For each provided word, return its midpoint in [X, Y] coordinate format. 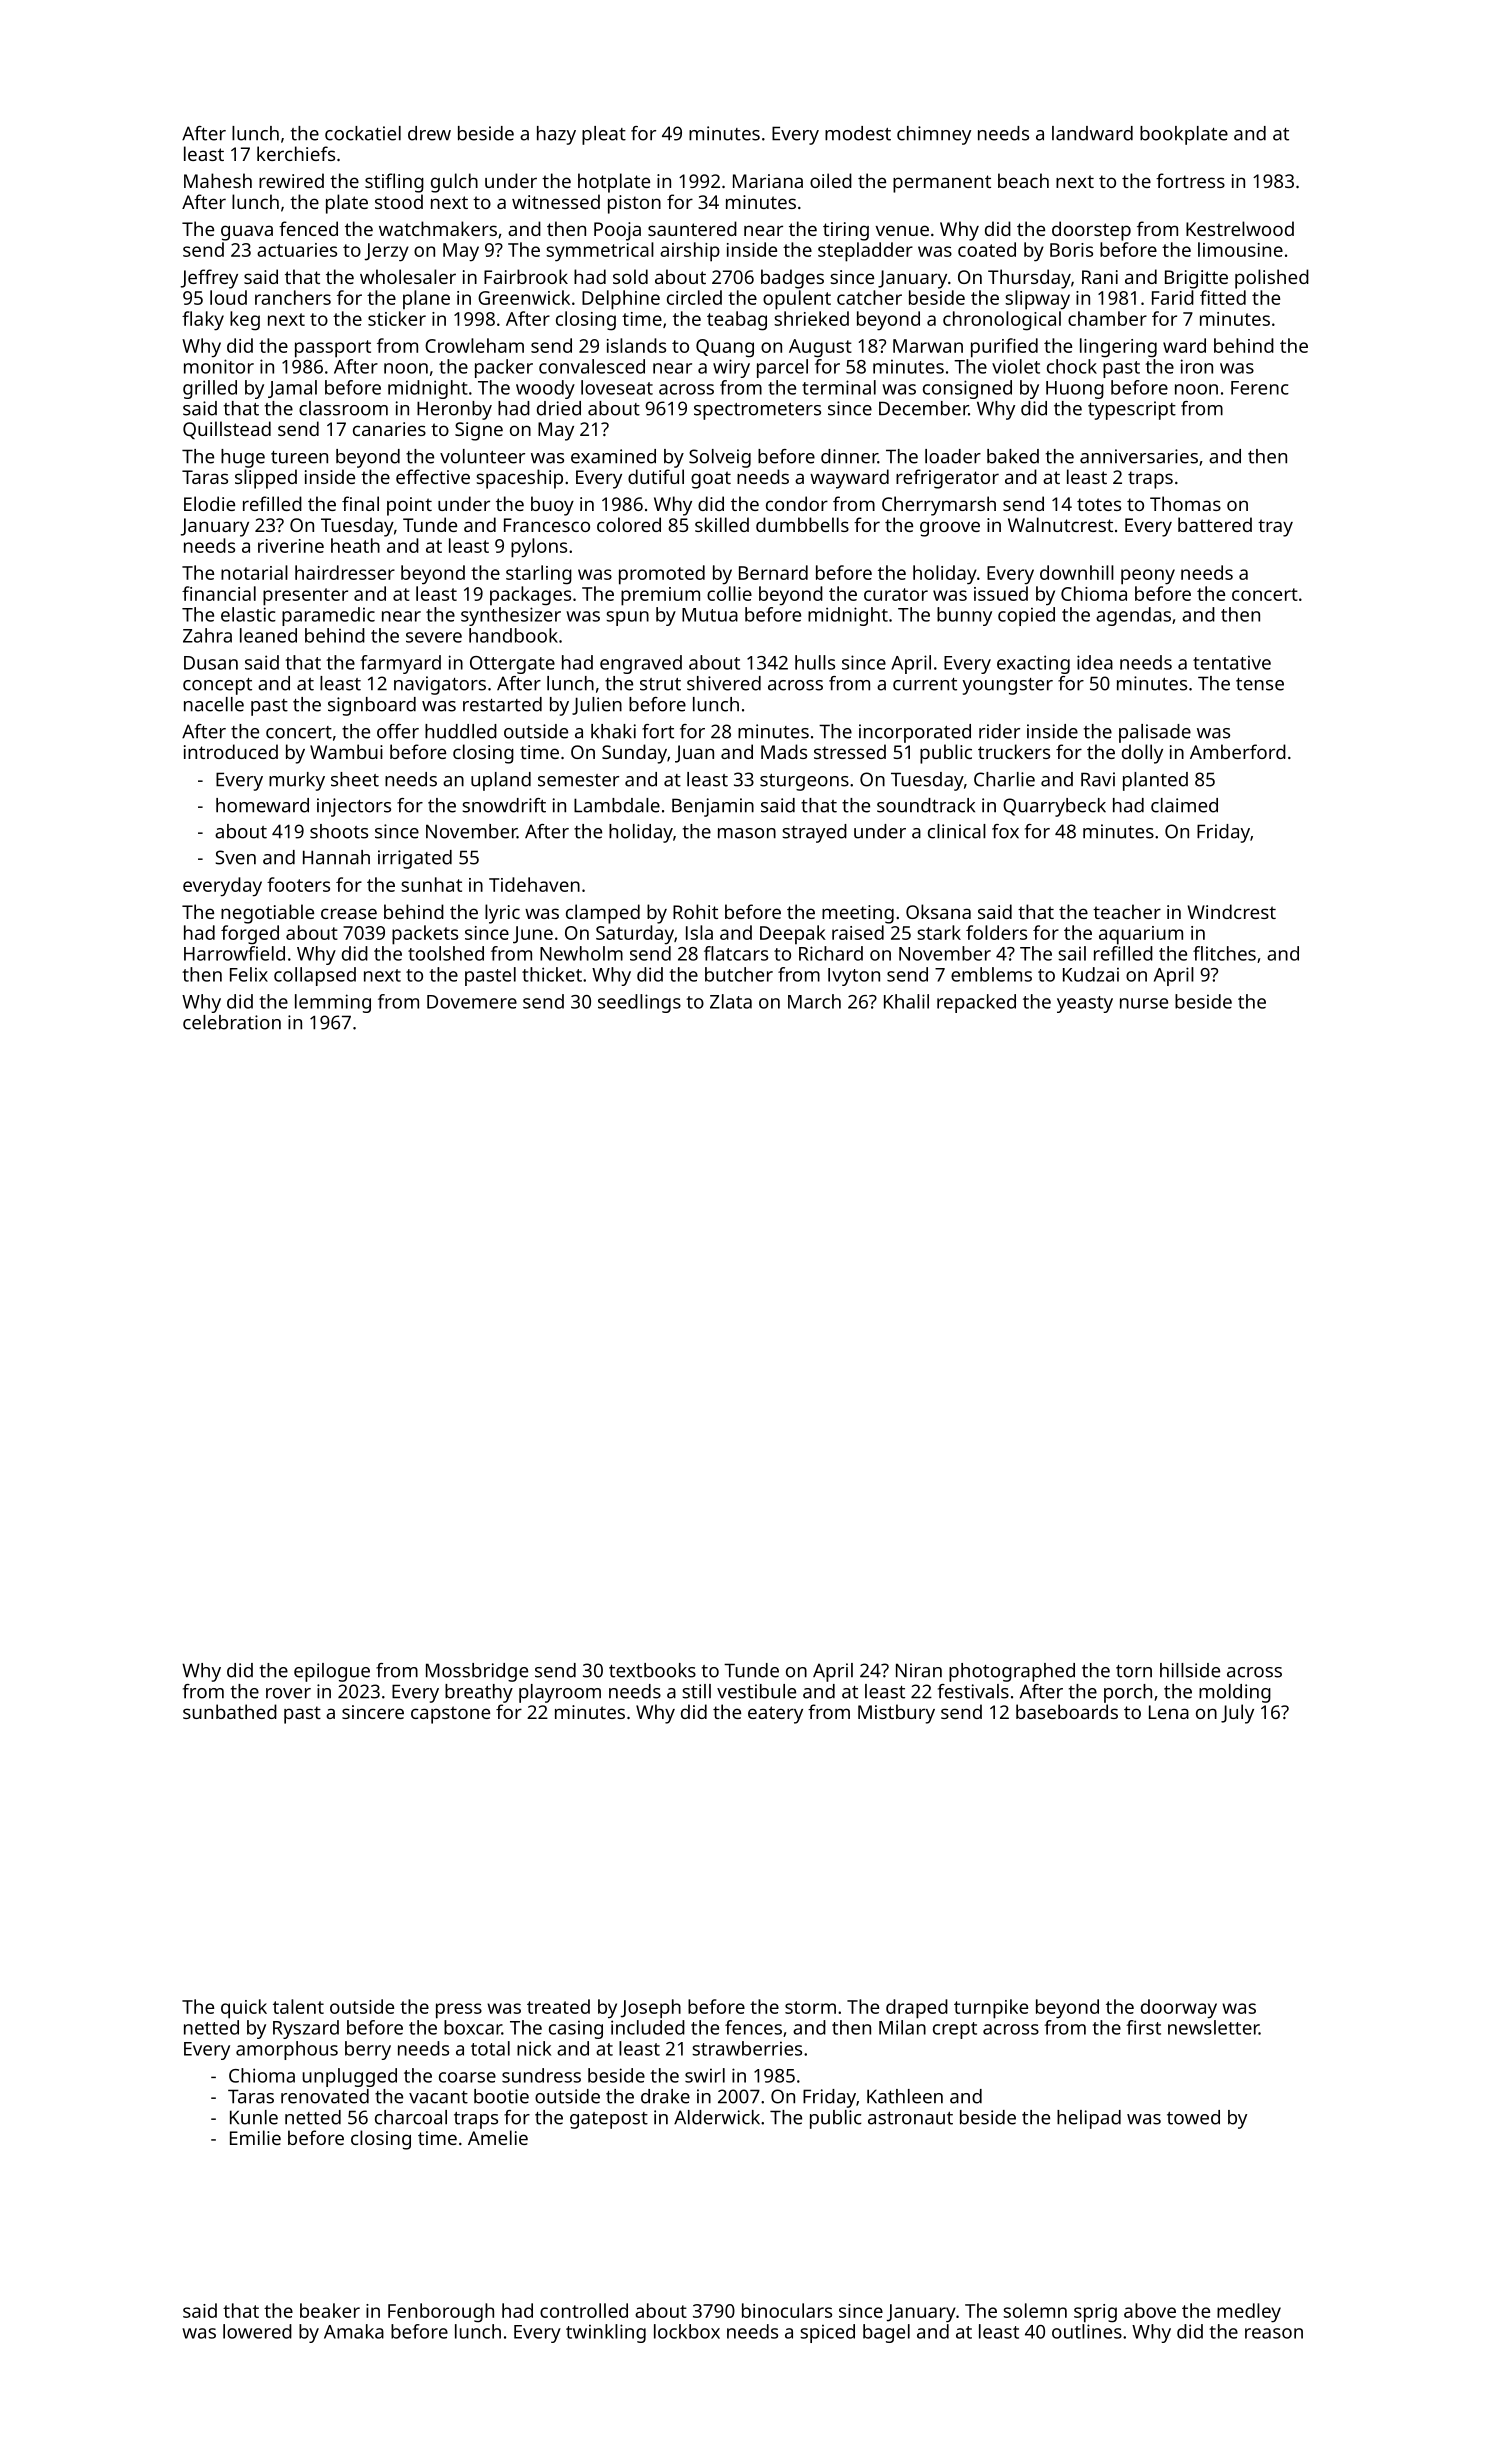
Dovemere [472, 1002]
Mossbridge [477, 1672]
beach [1023, 180]
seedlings [639, 1003]
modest [858, 133]
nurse [1144, 1003]
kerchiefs [296, 153]
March [814, 1001]
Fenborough [441, 2313]
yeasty [1085, 1004]
